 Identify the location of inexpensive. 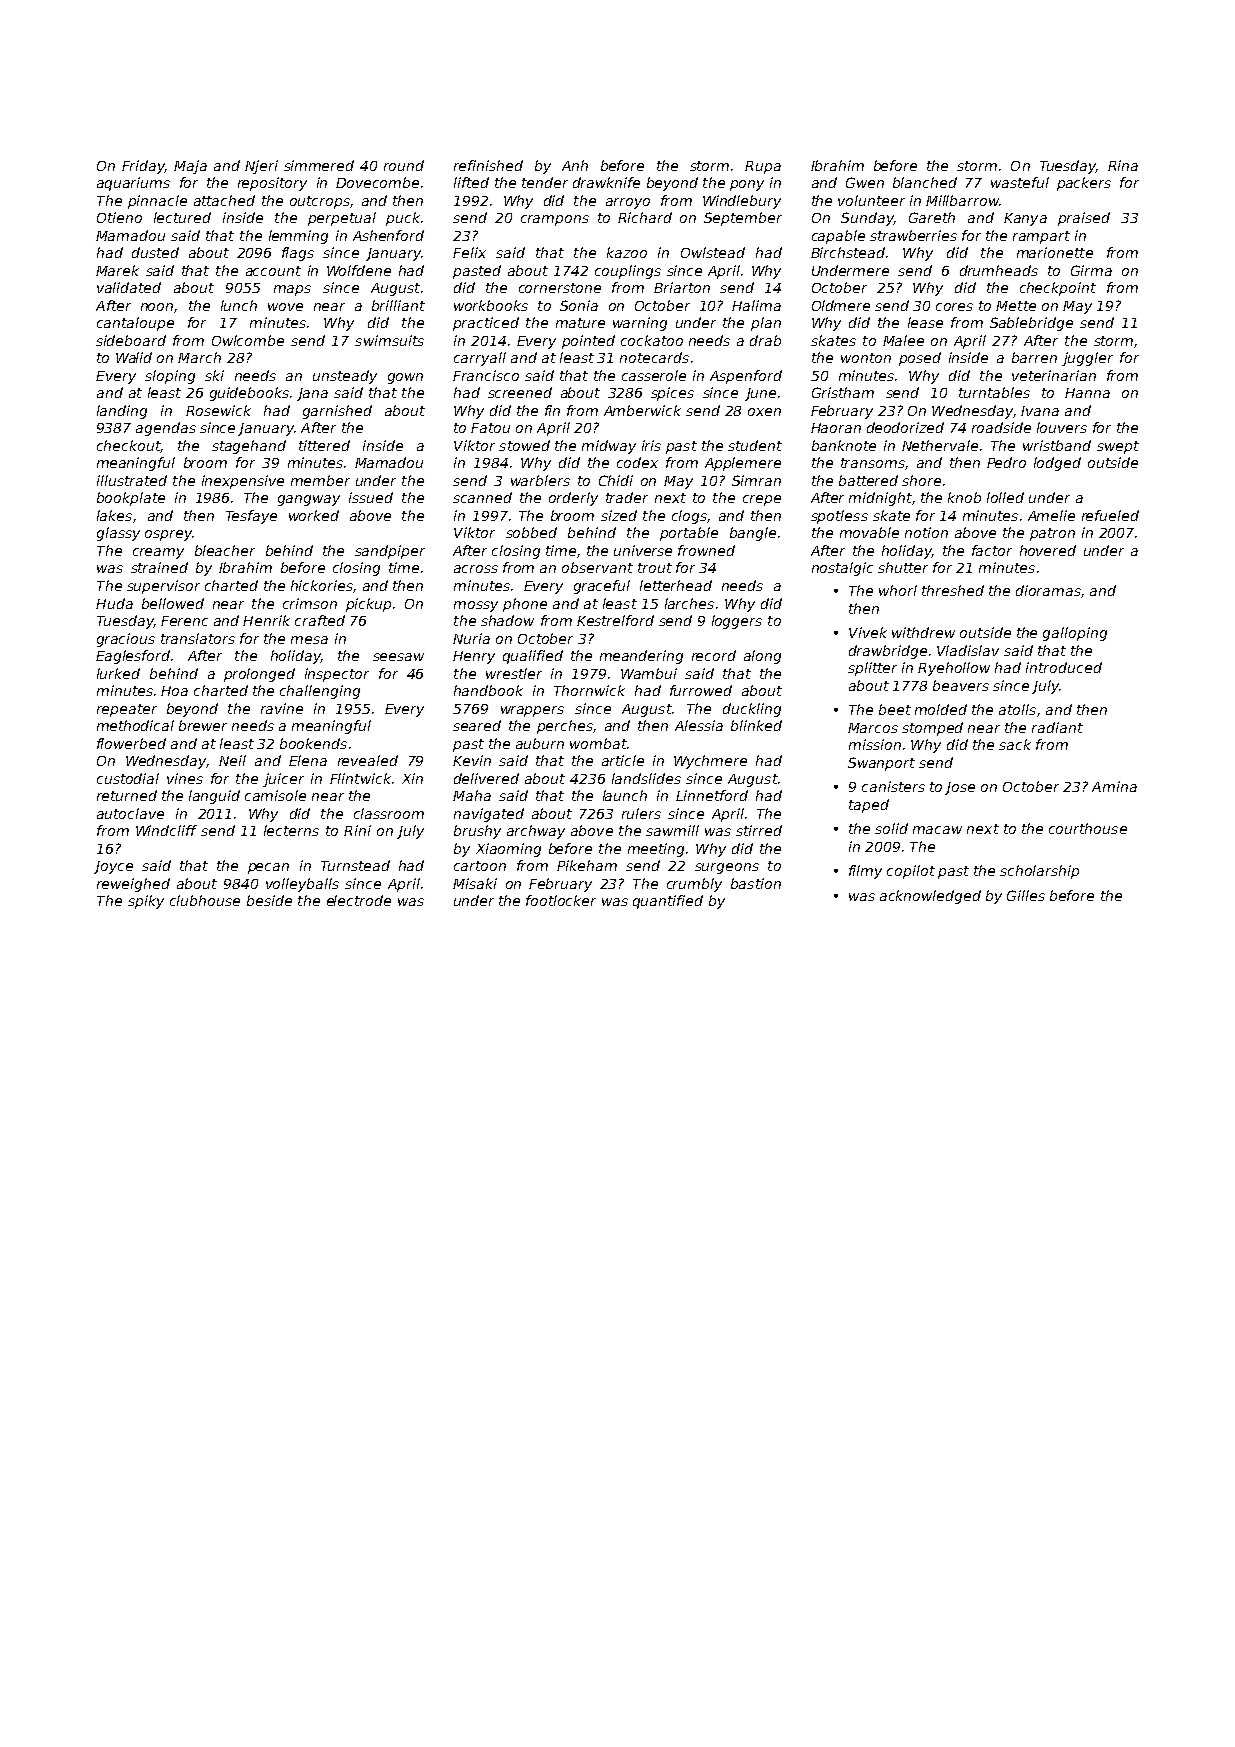
(243, 482).
